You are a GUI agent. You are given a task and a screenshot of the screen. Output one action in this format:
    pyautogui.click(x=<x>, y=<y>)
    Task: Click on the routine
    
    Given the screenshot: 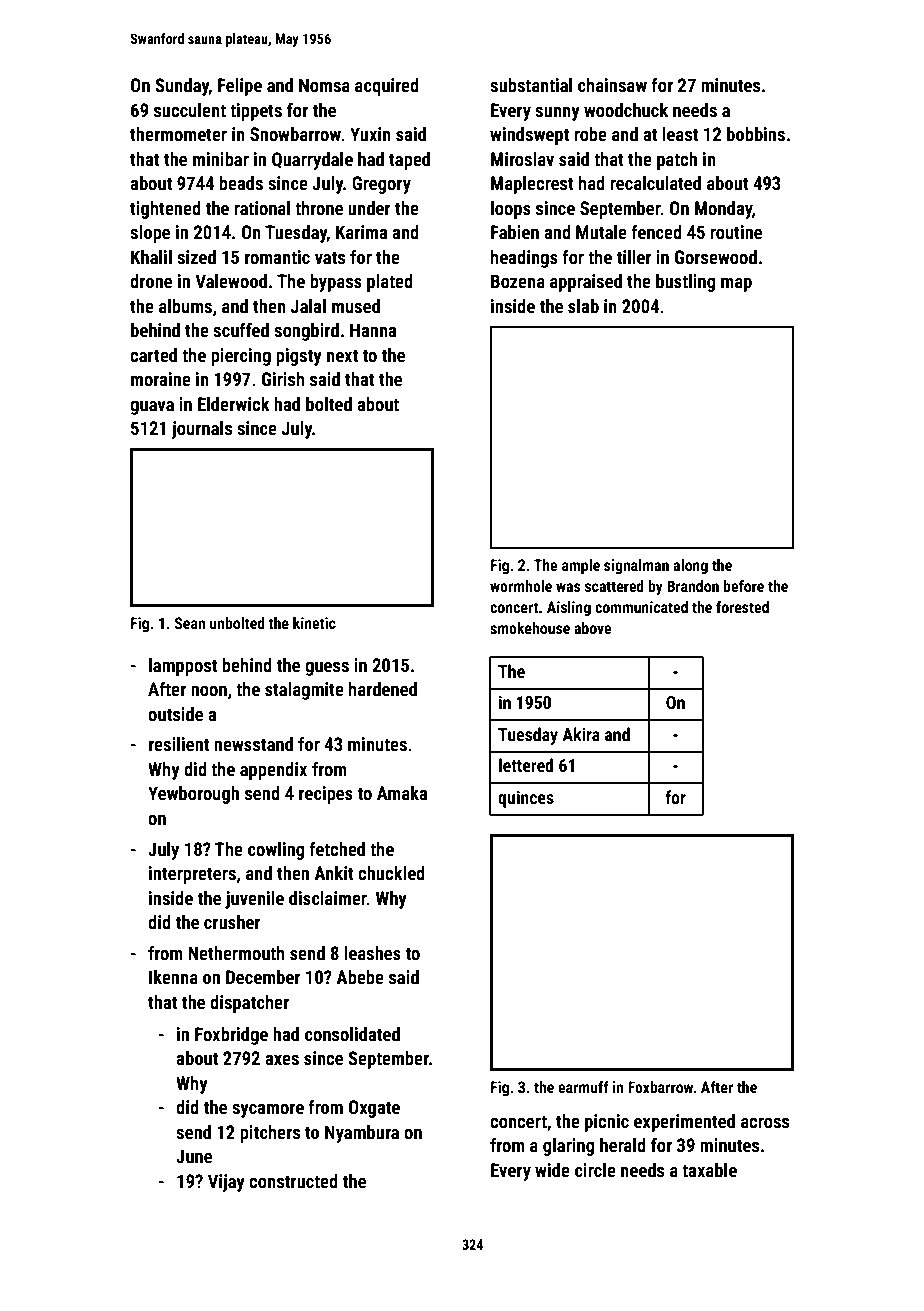 What is the action you would take?
    pyautogui.click(x=736, y=232)
